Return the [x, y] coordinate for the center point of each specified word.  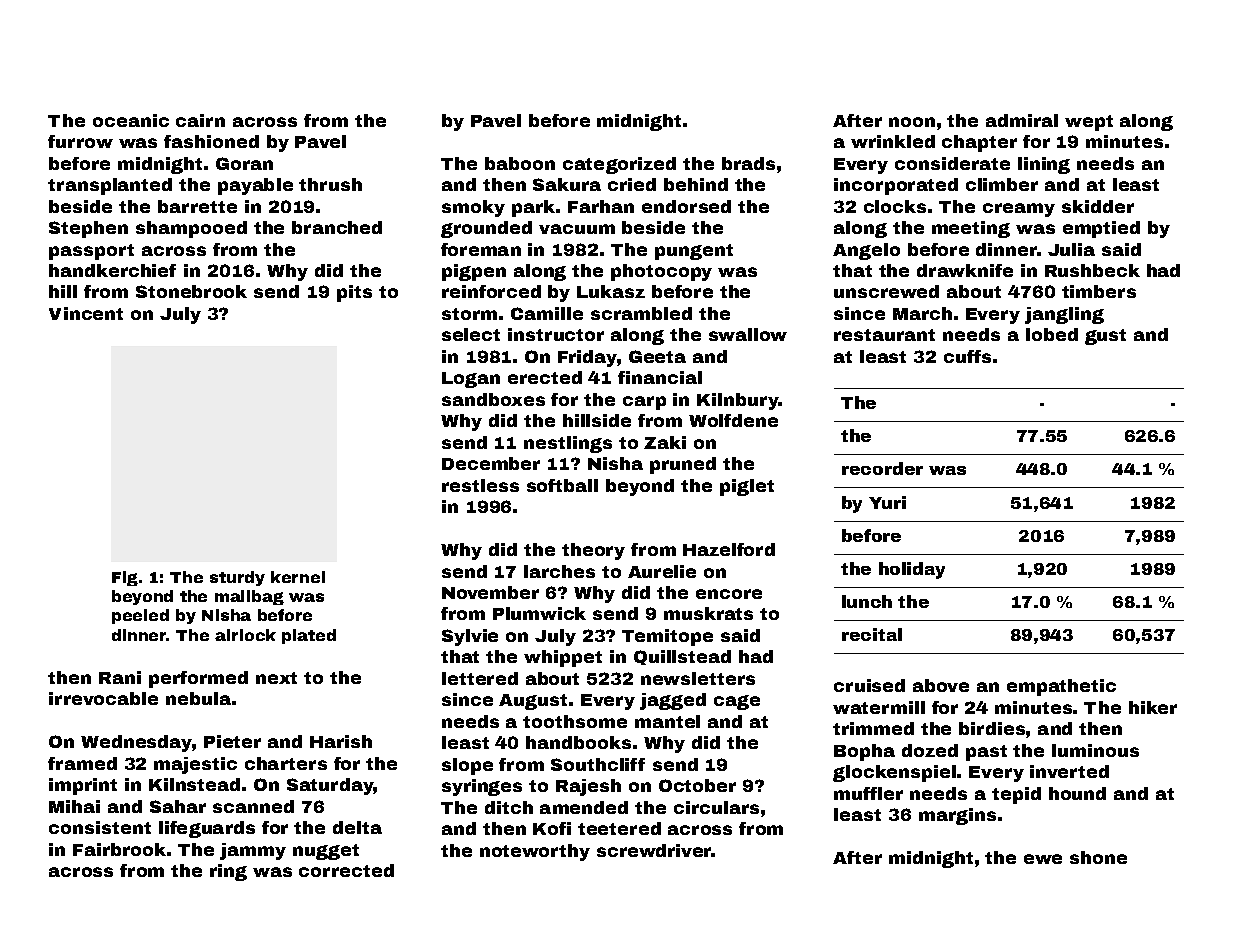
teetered [619, 828]
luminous [1095, 750]
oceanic [131, 120]
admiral [1022, 120]
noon [912, 122]
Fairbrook [119, 849]
